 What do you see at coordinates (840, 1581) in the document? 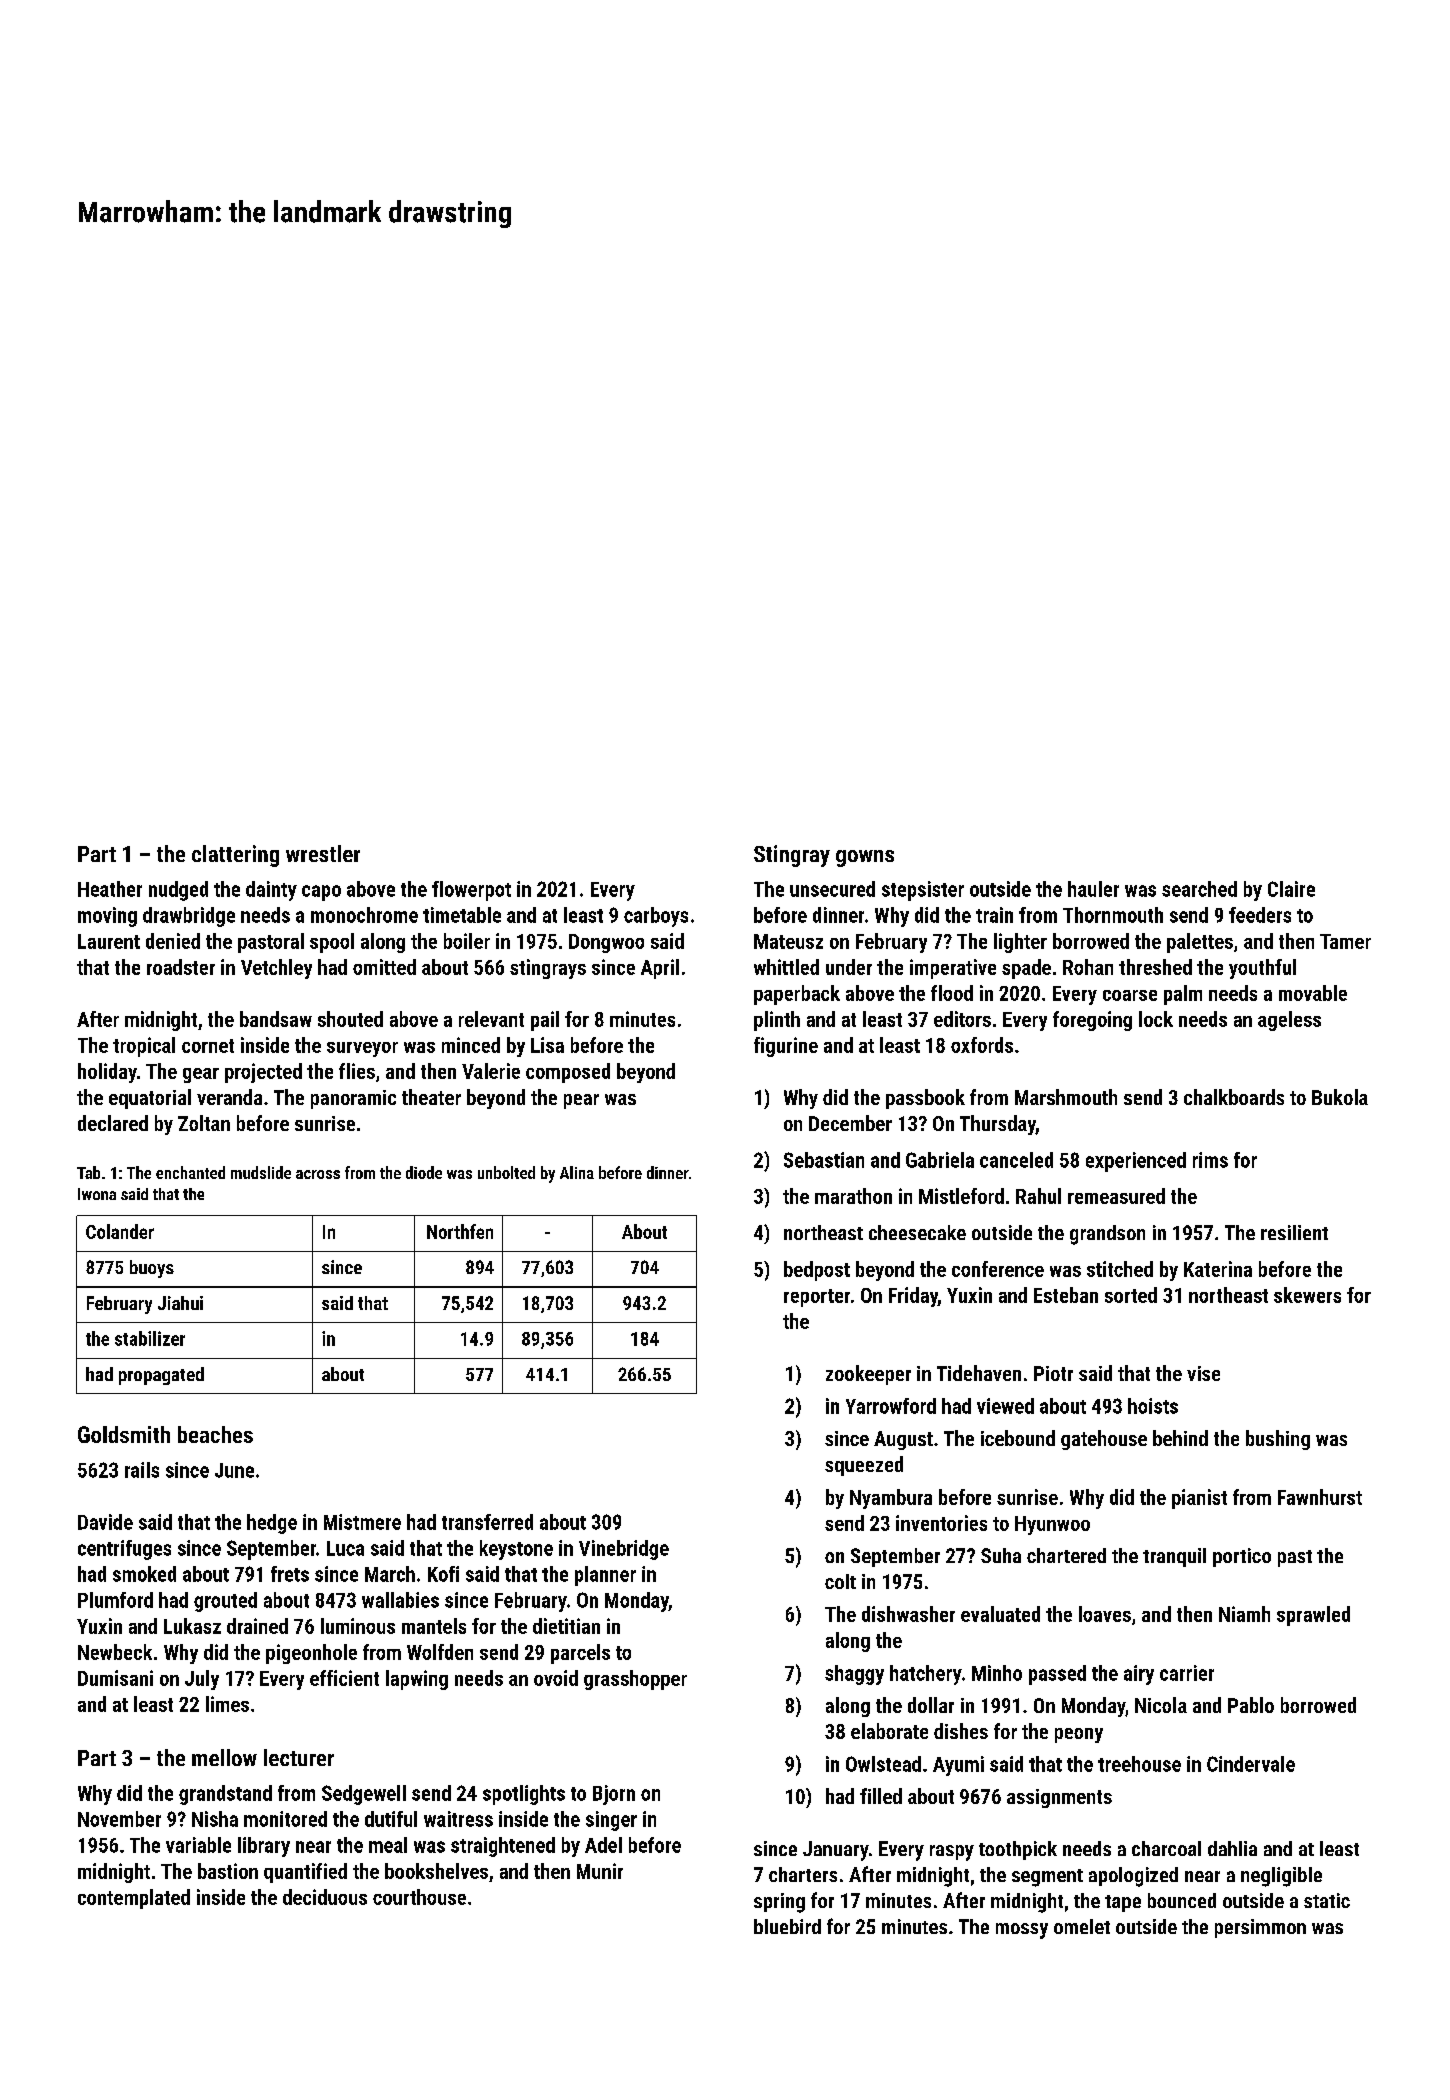
I see `colt` at bounding box center [840, 1581].
